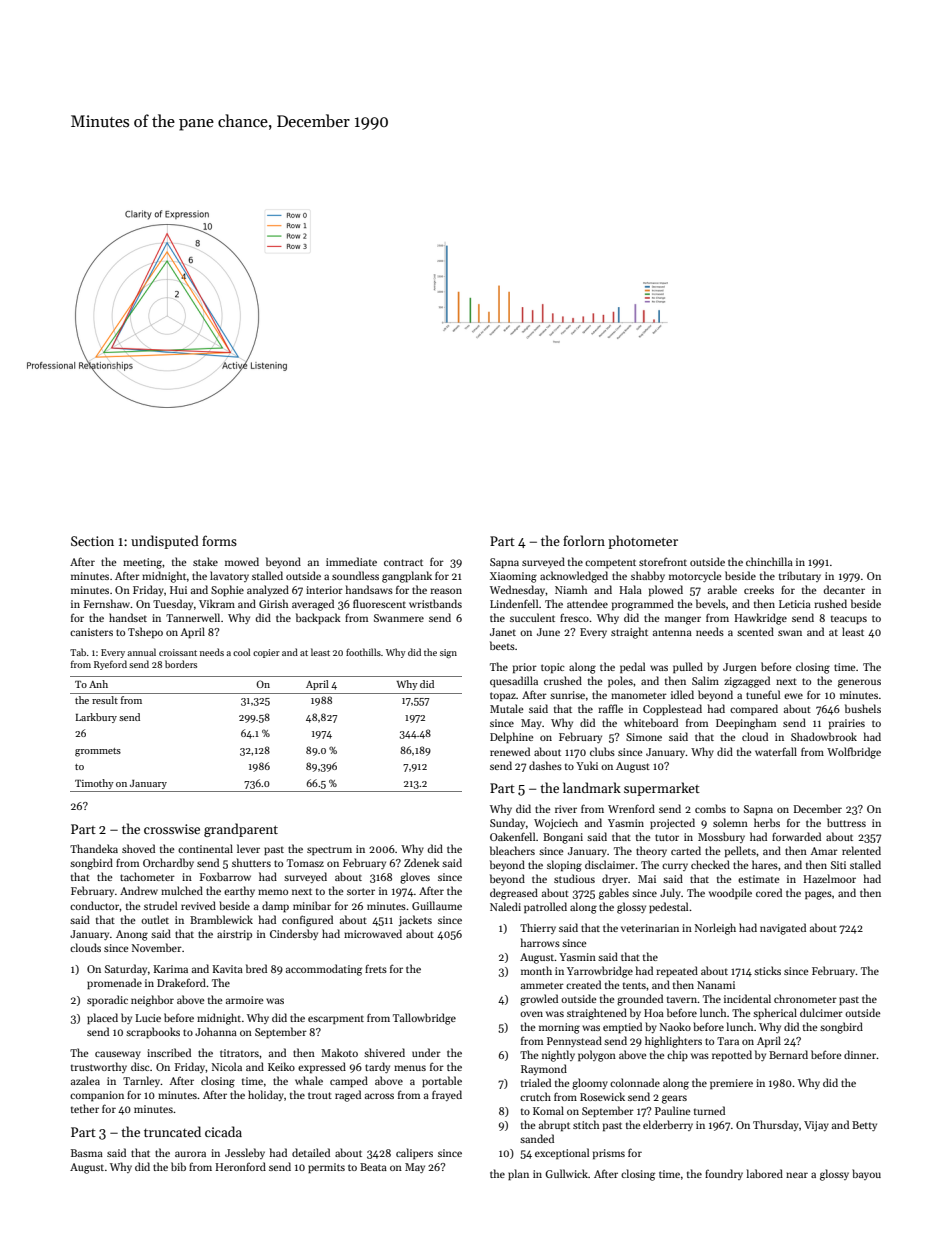 Image resolution: width=952 pixels, height=1233 pixels. Describe the element at coordinates (240, 1166) in the image. I see `Heronford` at that location.
